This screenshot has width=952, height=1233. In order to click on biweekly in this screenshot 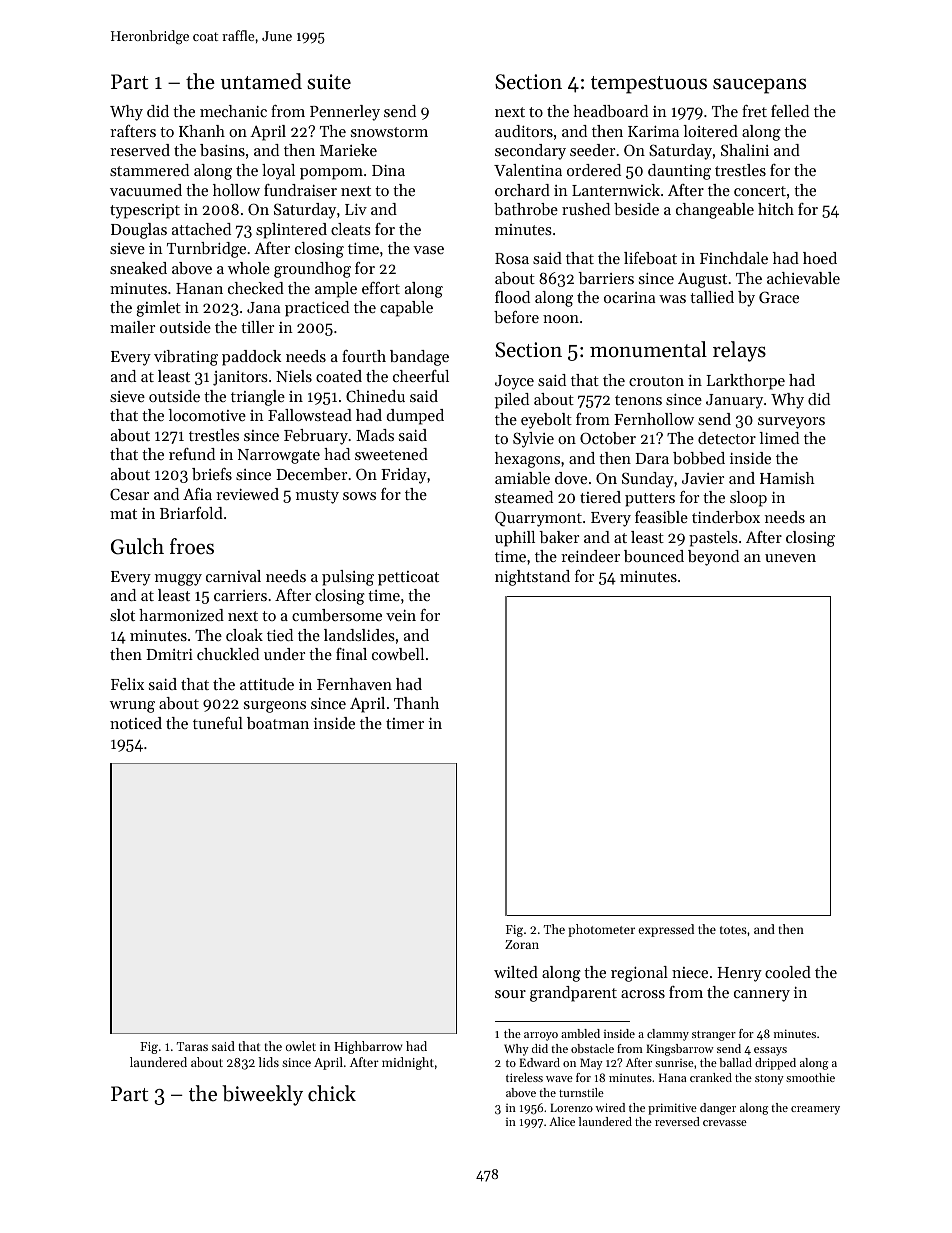, I will do `click(262, 1095)`.
